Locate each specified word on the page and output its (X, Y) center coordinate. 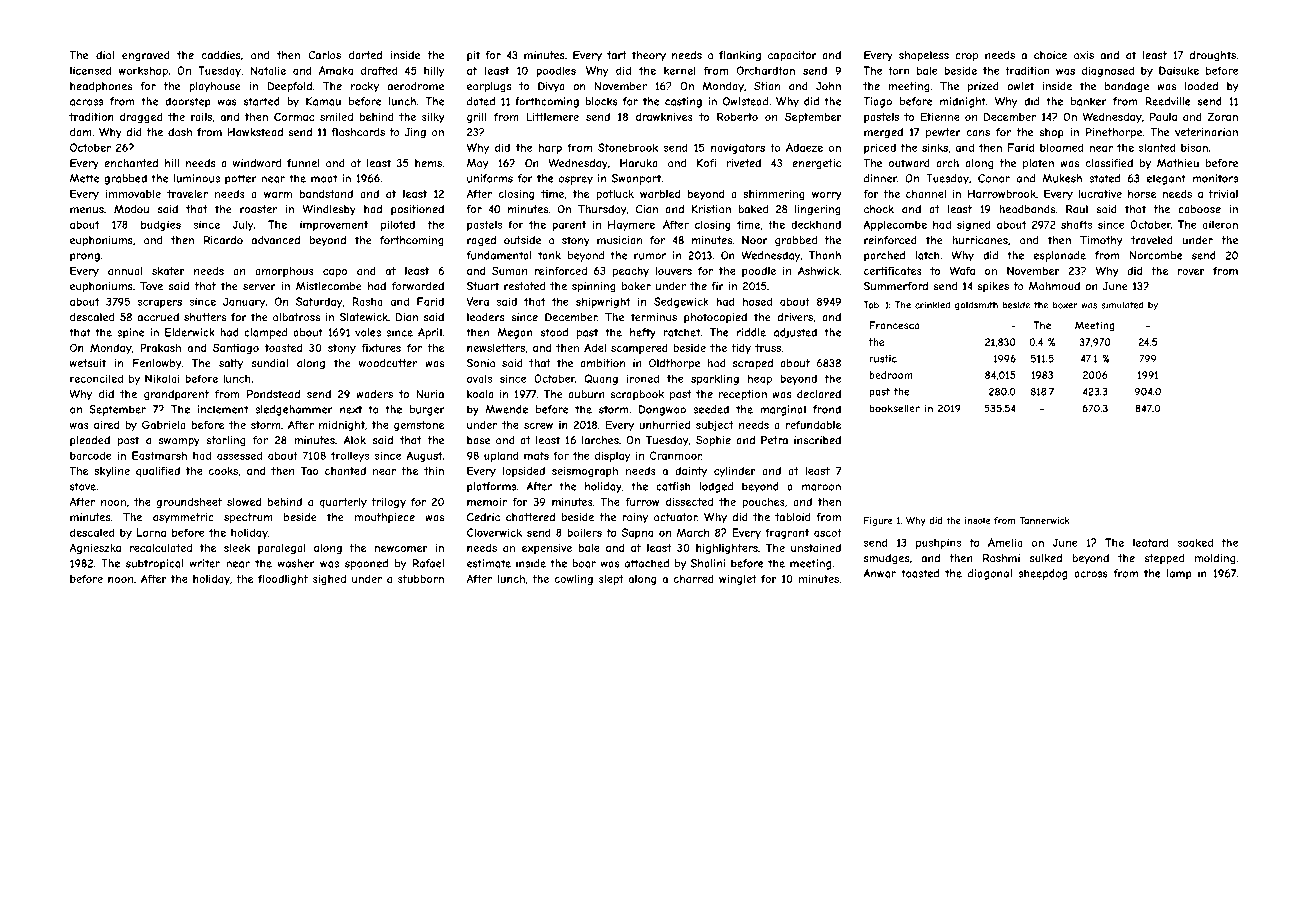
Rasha (367, 301)
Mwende (506, 409)
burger (427, 410)
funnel (303, 163)
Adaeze (804, 147)
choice (1050, 55)
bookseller (894, 408)
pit (473, 56)
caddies (221, 55)
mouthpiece (385, 518)
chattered (530, 517)
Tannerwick (1044, 520)
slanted (1157, 147)
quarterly (343, 503)
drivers (795, 317)
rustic (883, 359)
